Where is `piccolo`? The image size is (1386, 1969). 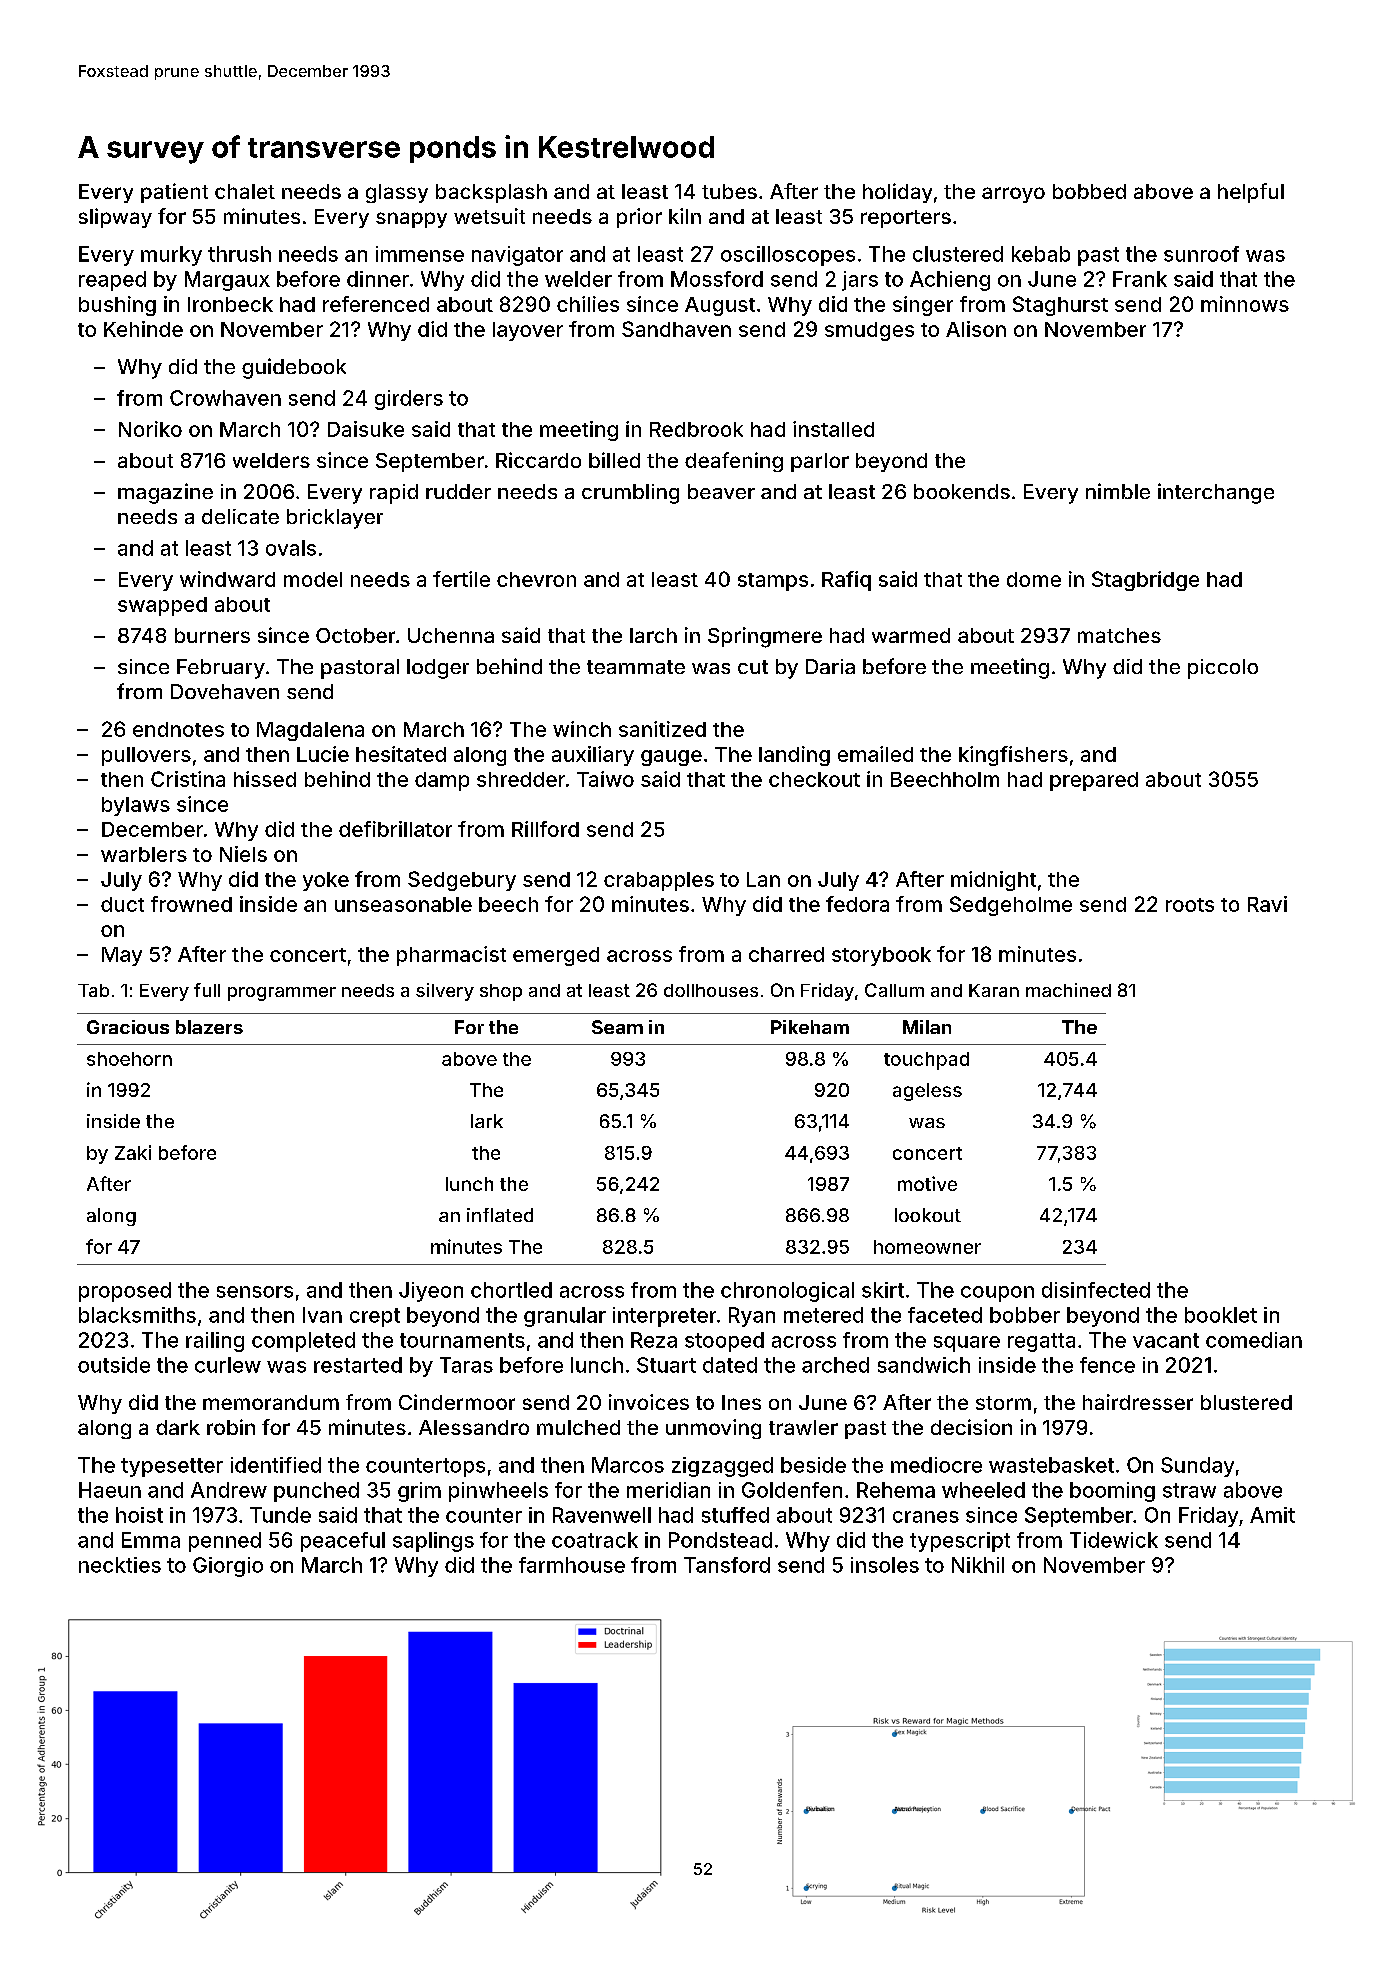
piccolo is located at coordinates (1223, 669).
